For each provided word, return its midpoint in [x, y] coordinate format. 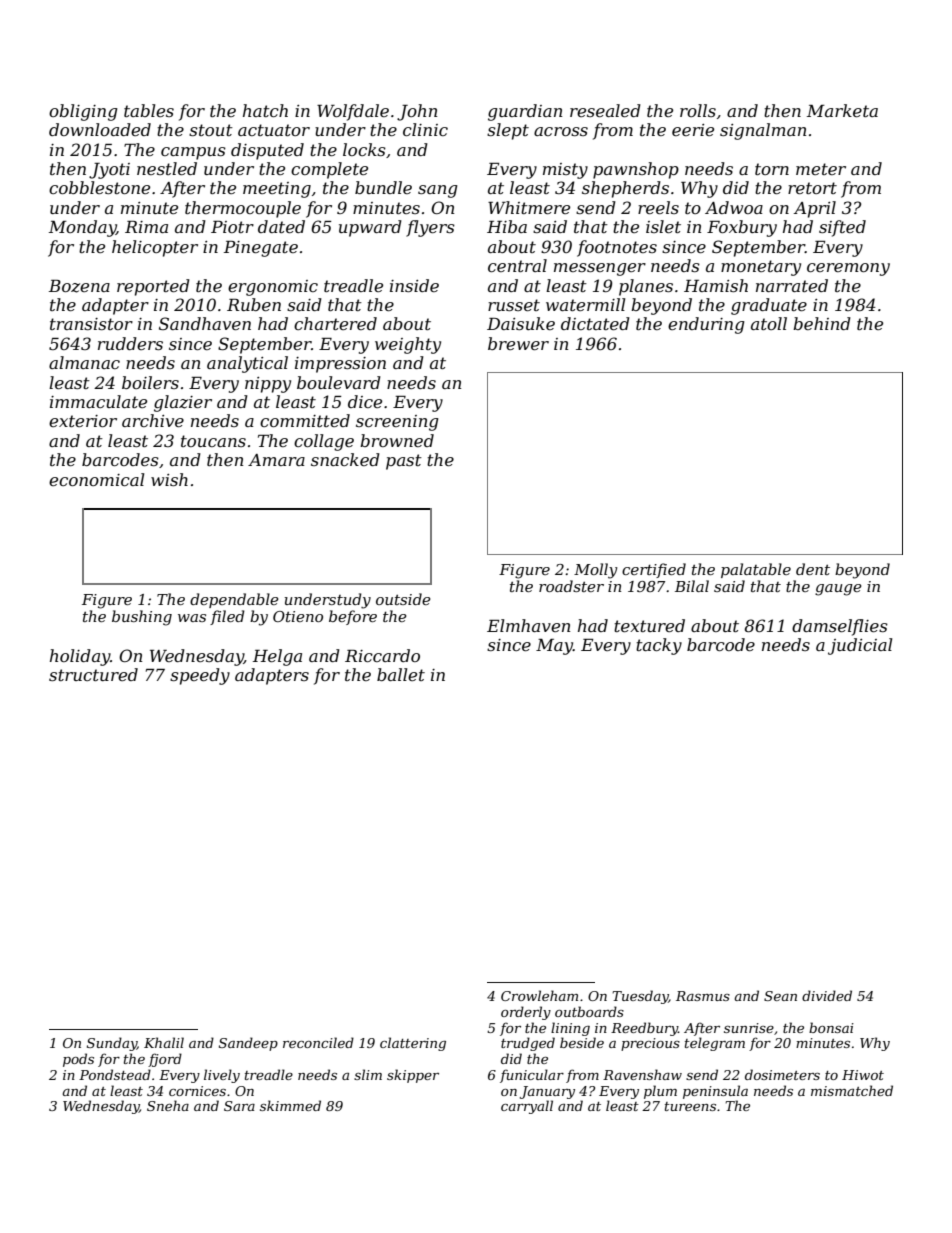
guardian [525, 112]
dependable [234, 600]
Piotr [232, 227]
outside [403, 599]
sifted [842, 228]
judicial [860, 646]
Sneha [168, 1105]
